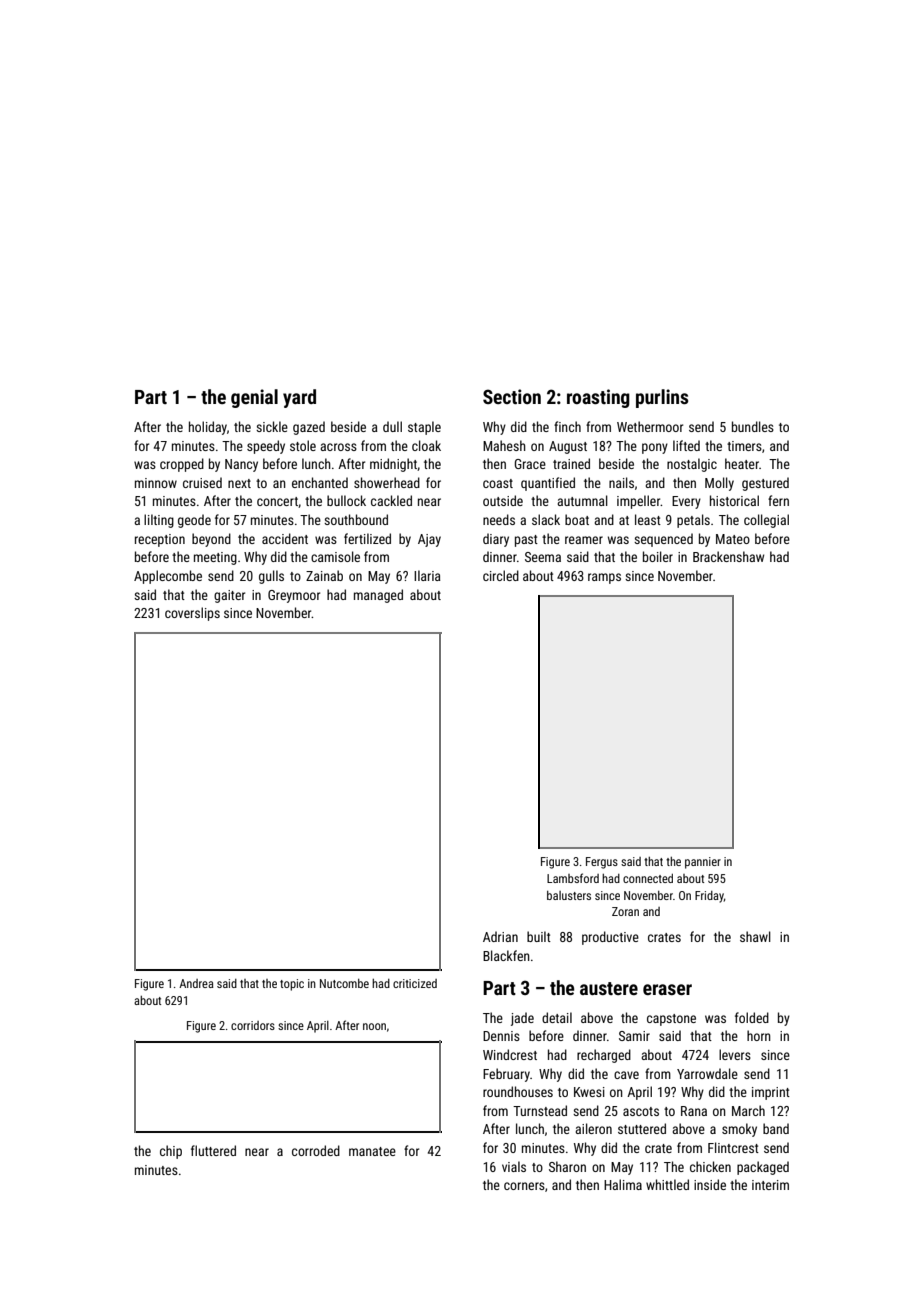 The height and width of the image is (1314, 924). I want to click on Brackenshaw, so click(728, 556).
